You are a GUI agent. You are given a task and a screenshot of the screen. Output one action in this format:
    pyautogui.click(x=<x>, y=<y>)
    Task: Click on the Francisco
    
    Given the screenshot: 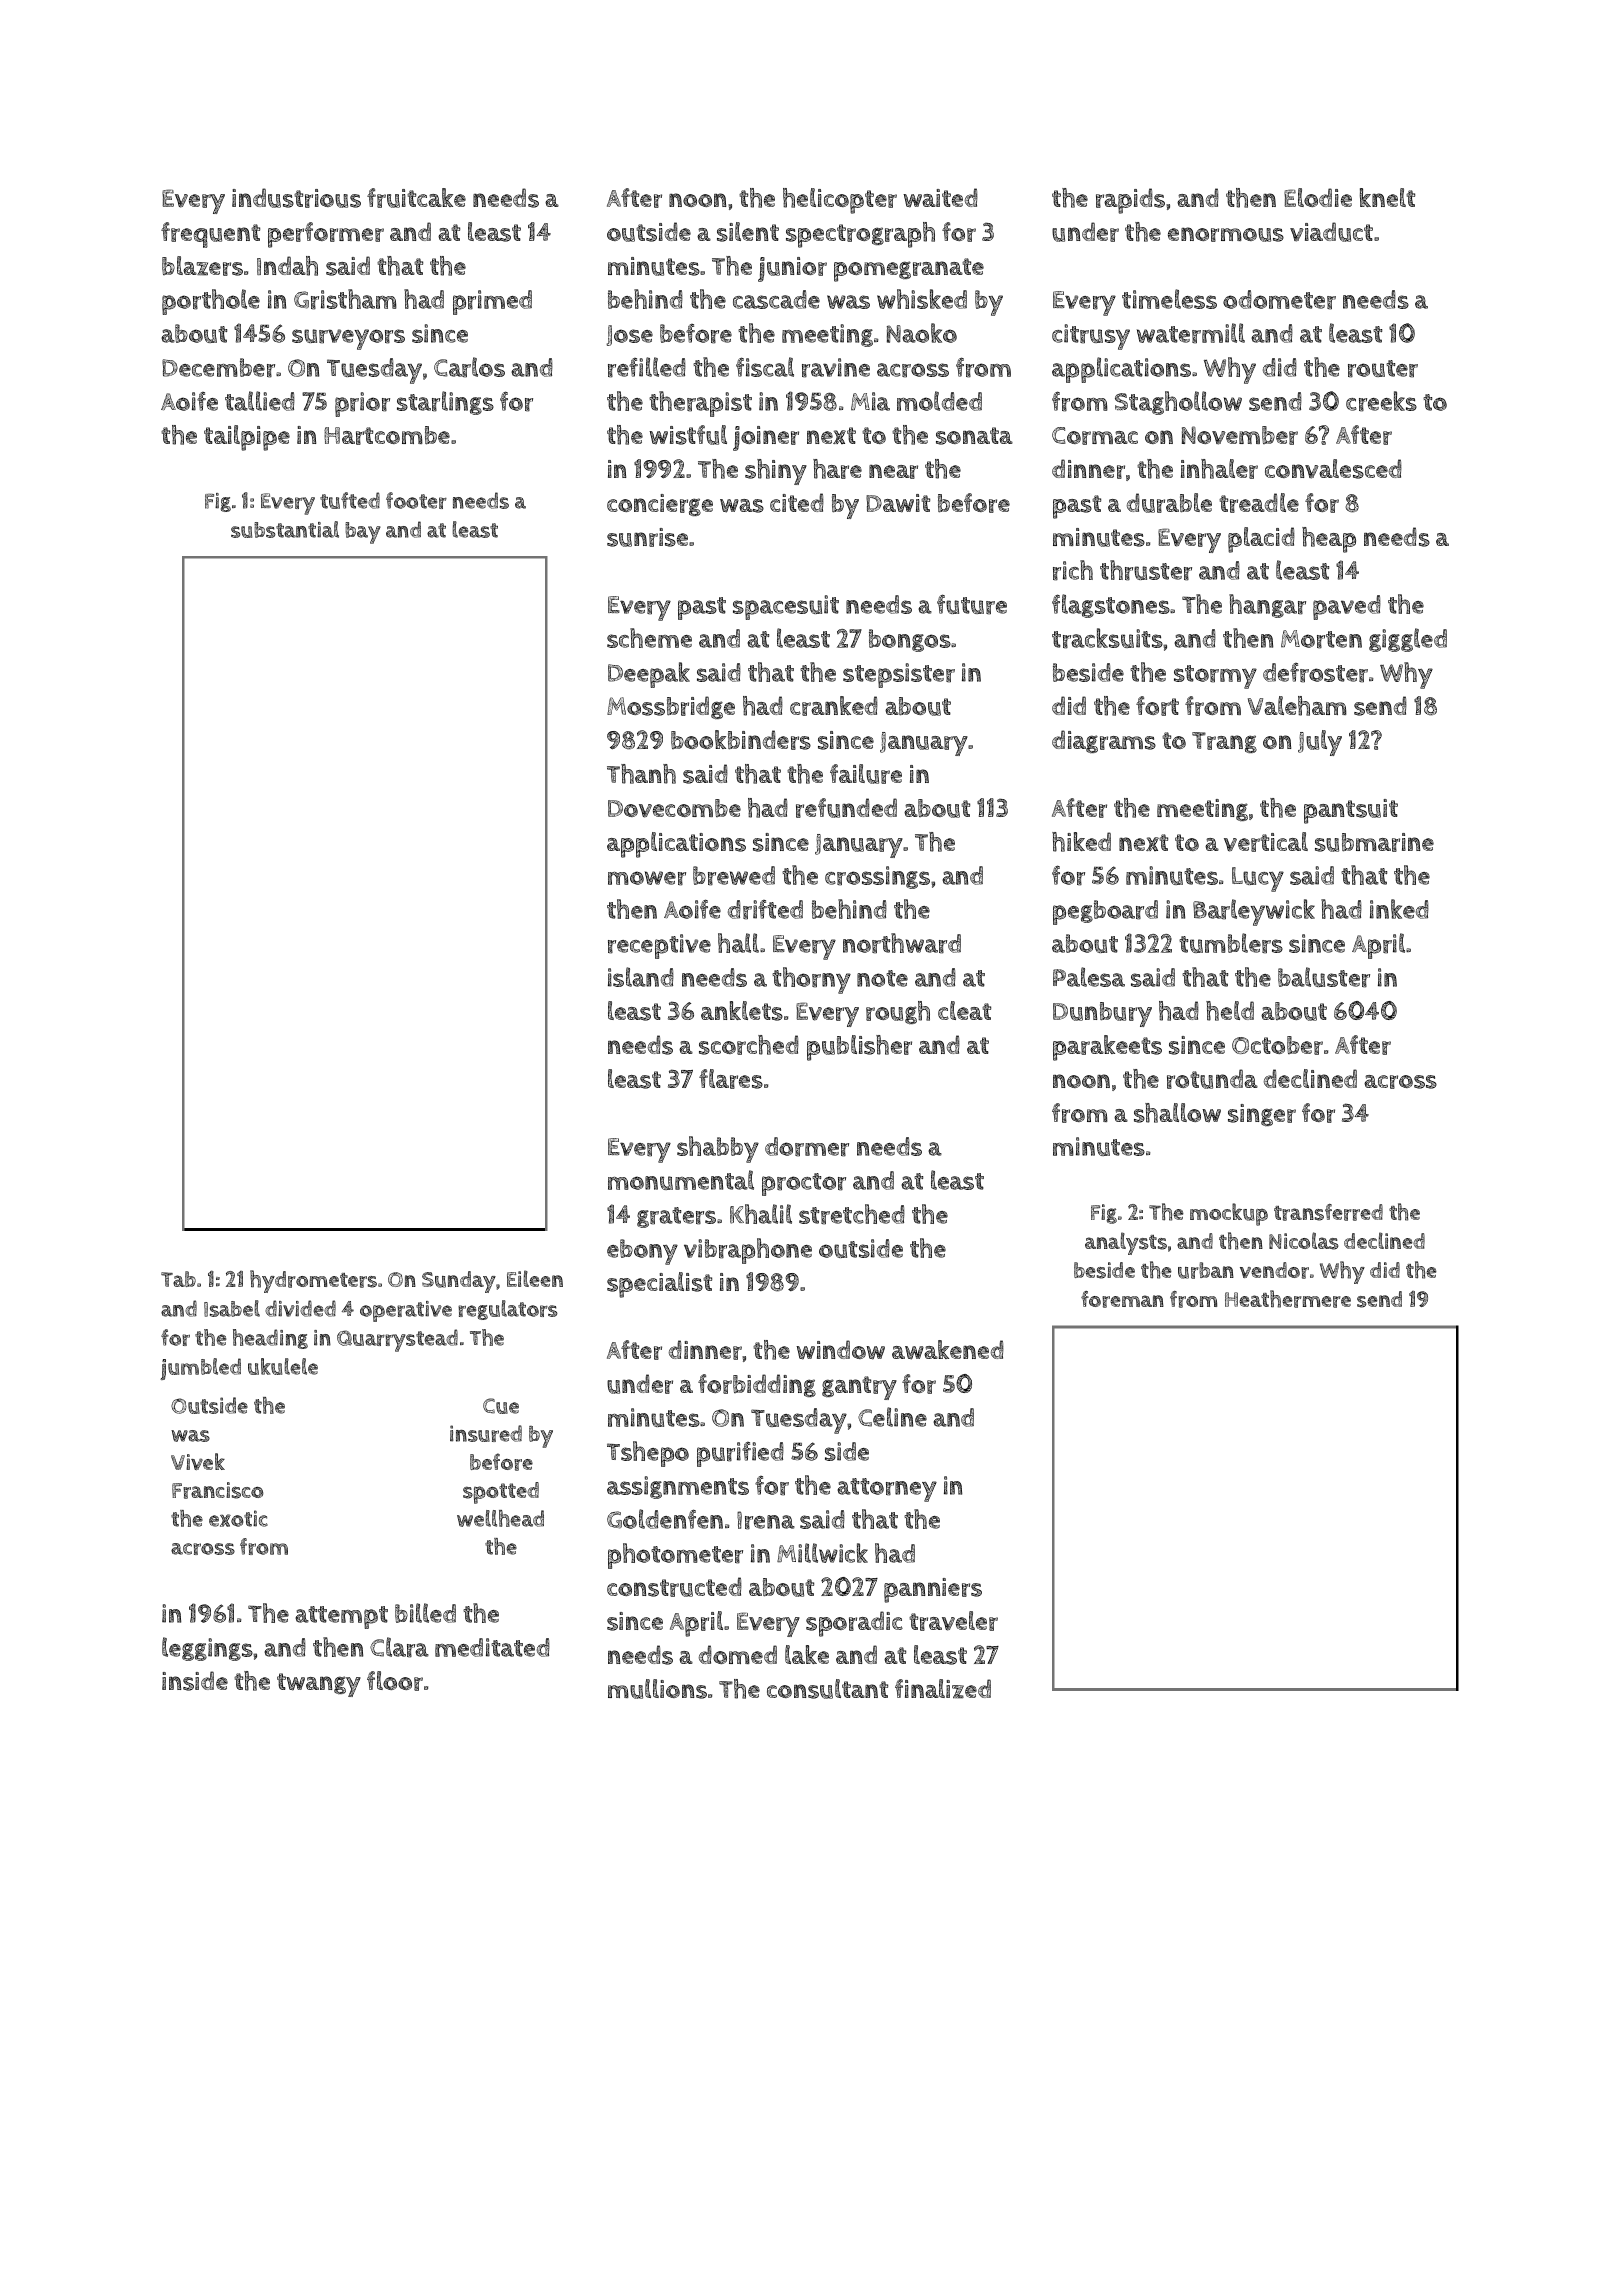 What is the action you would take?
    pyautogui.click(x=217, y=1490)
